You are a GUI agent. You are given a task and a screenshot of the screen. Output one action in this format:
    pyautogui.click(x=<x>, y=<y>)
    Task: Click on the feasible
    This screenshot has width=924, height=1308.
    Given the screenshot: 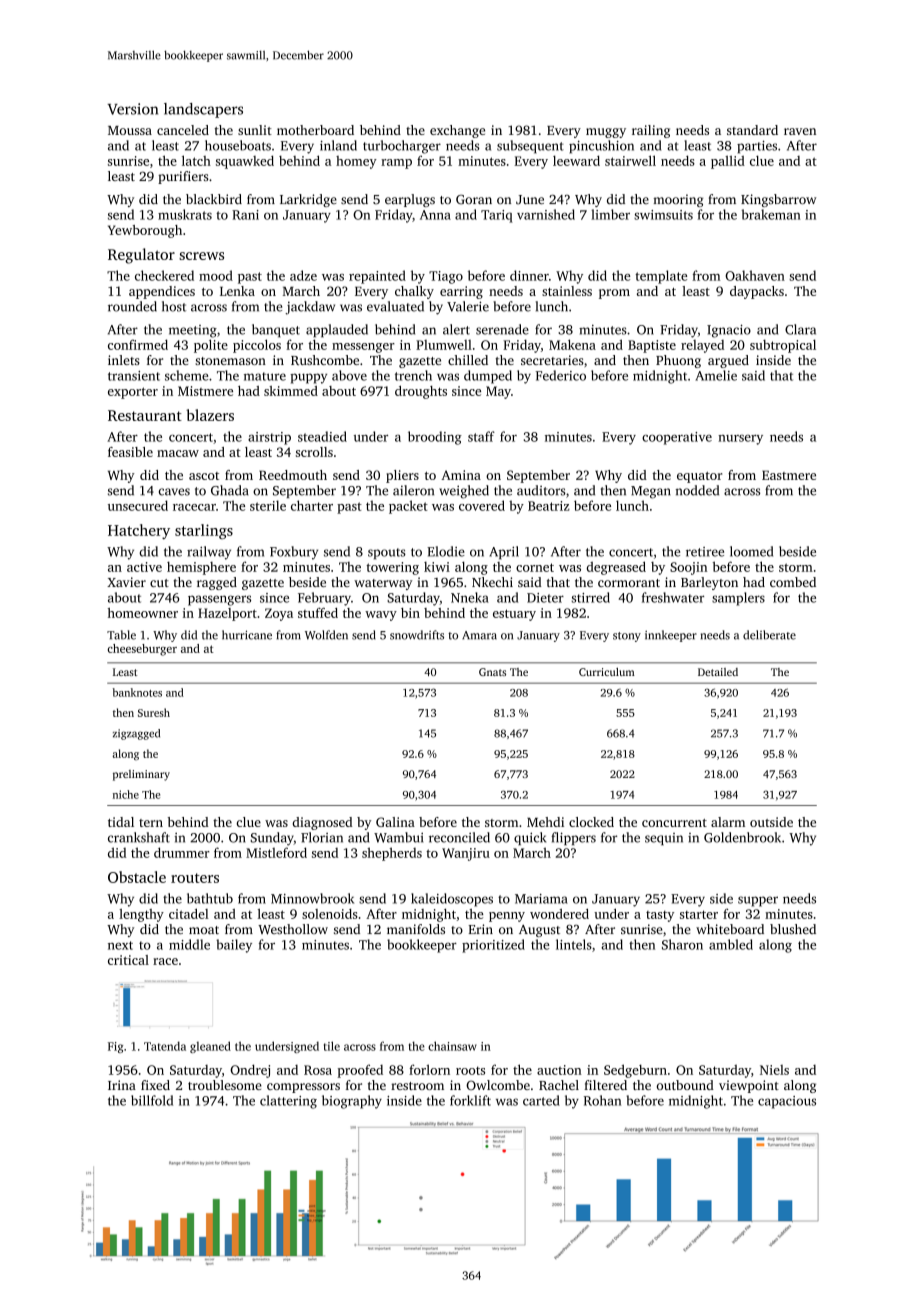 What is the action you would take?
    pyautogui.click(x=130, y=452)
